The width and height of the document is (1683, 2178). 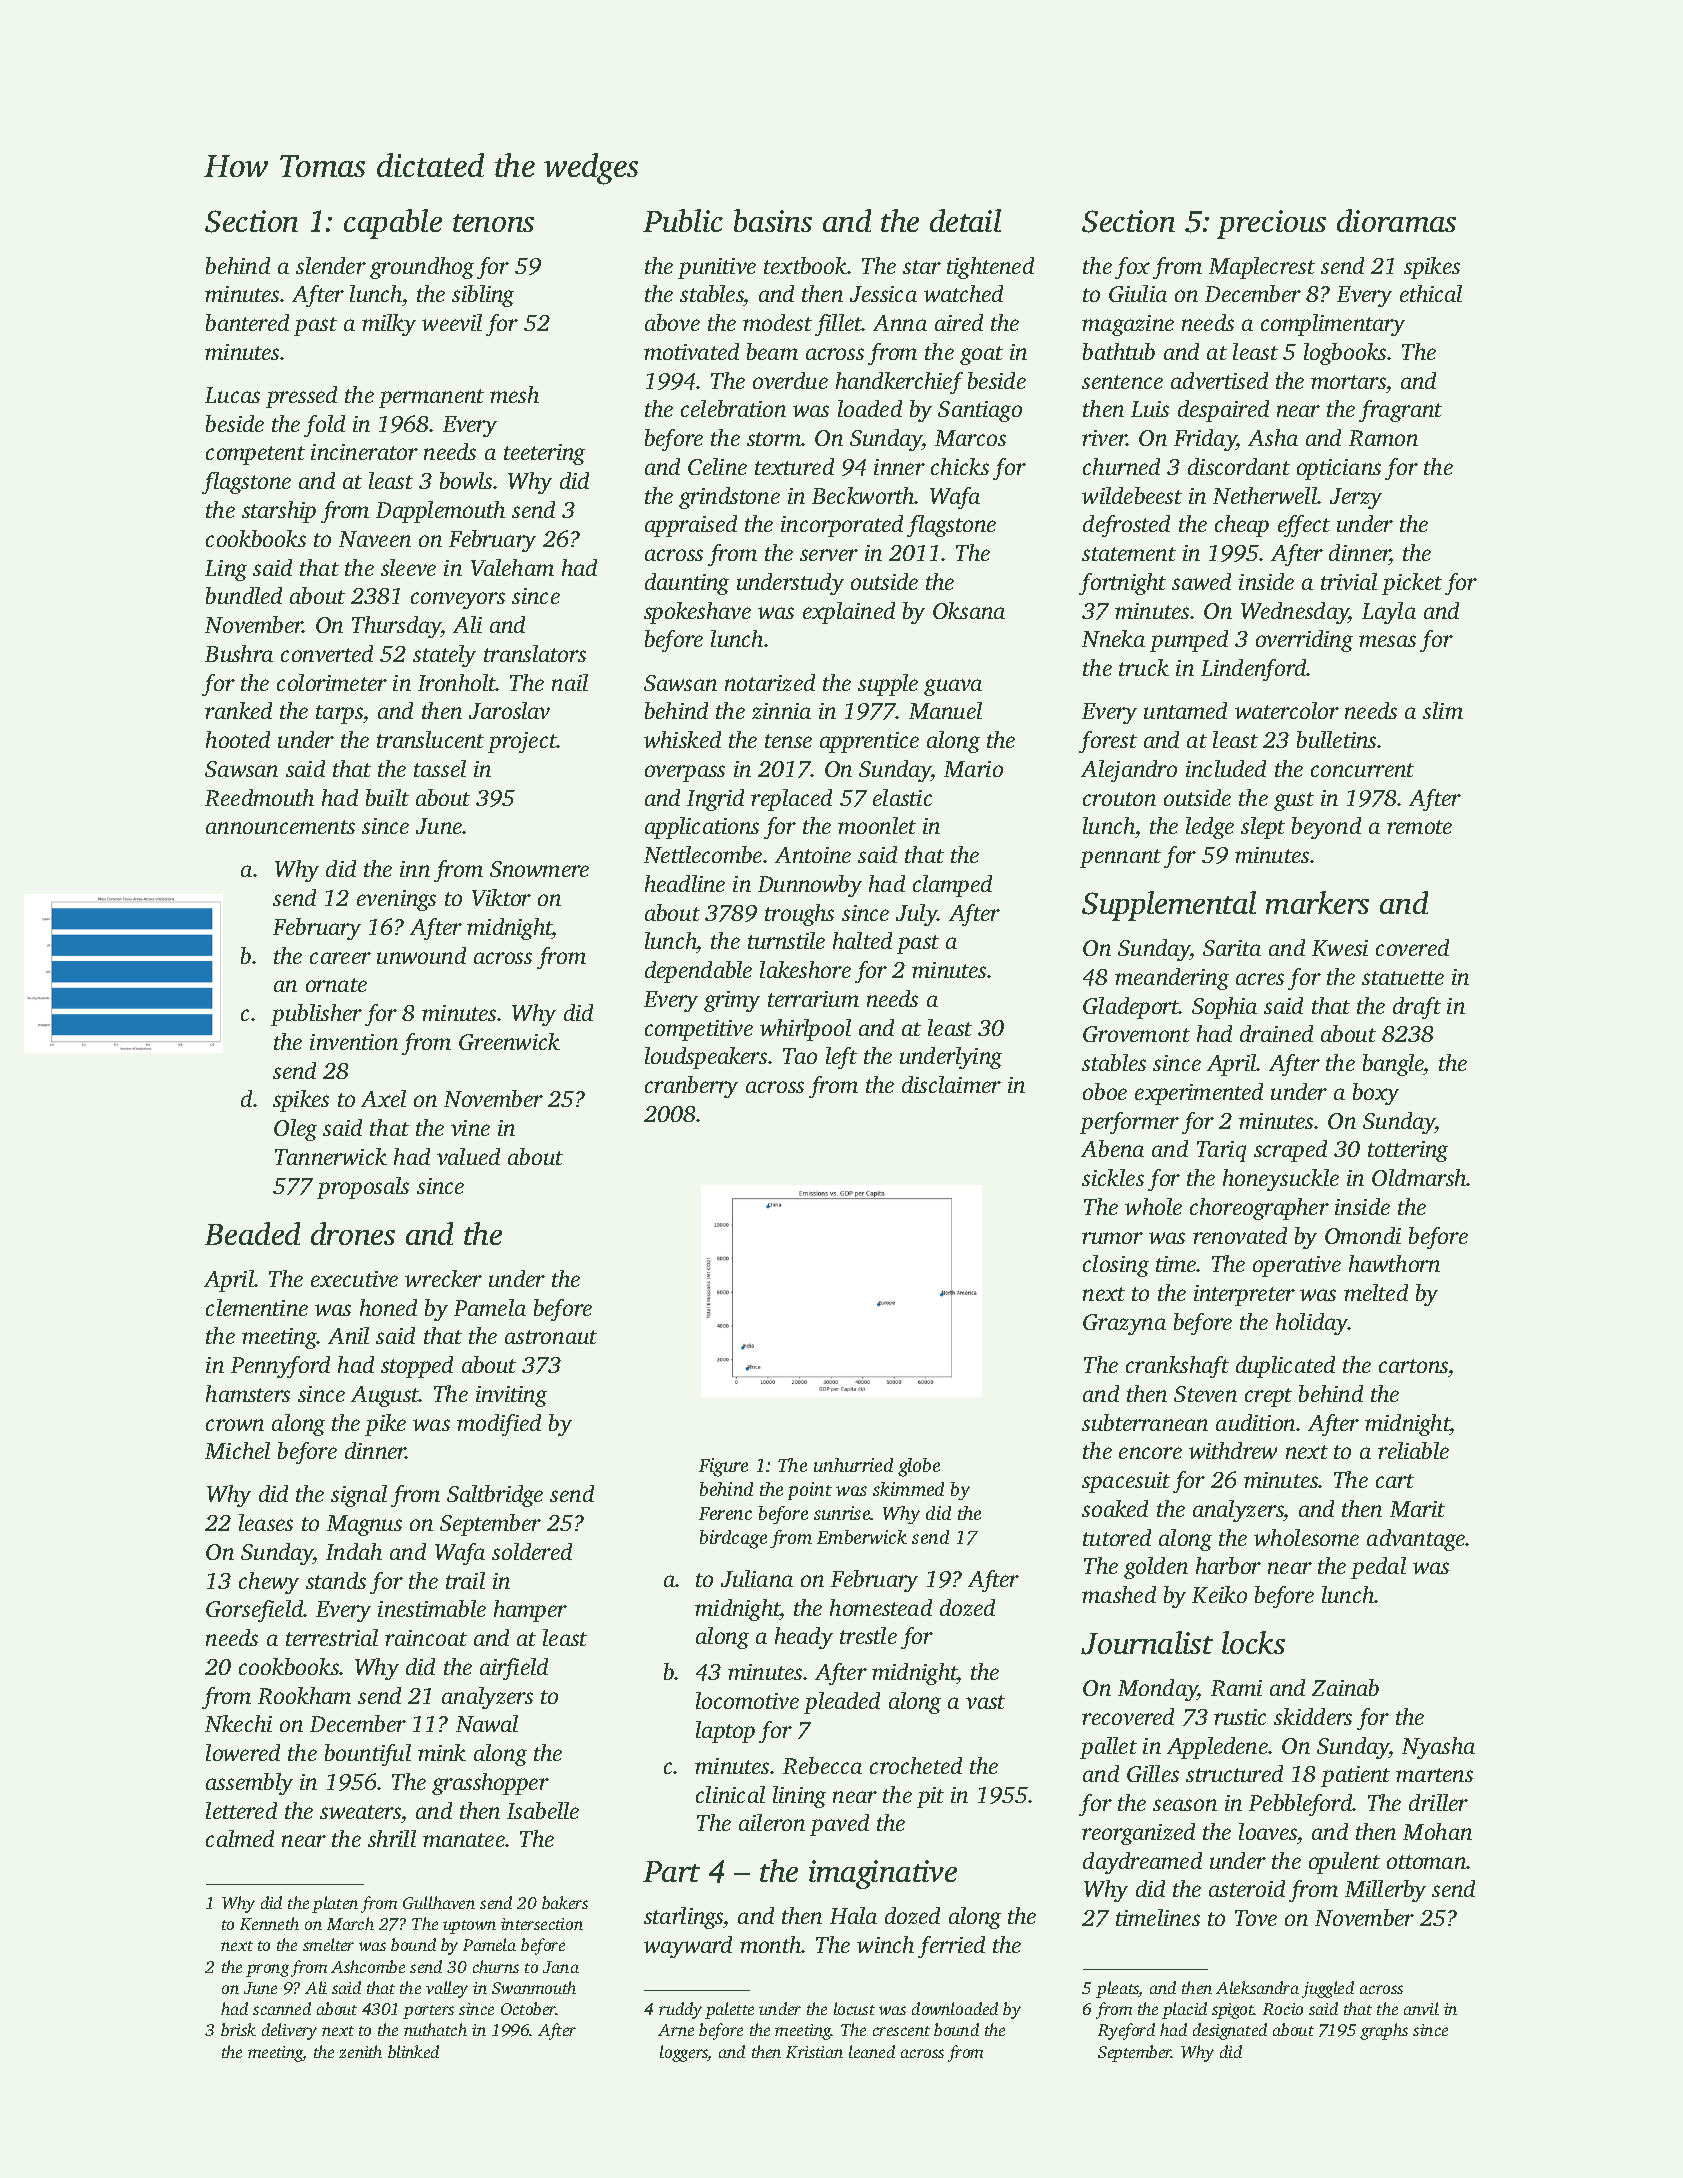 What do you see at coordinates (331, 265) in the document?
I see `slender` at bounding box center [331, 265].
